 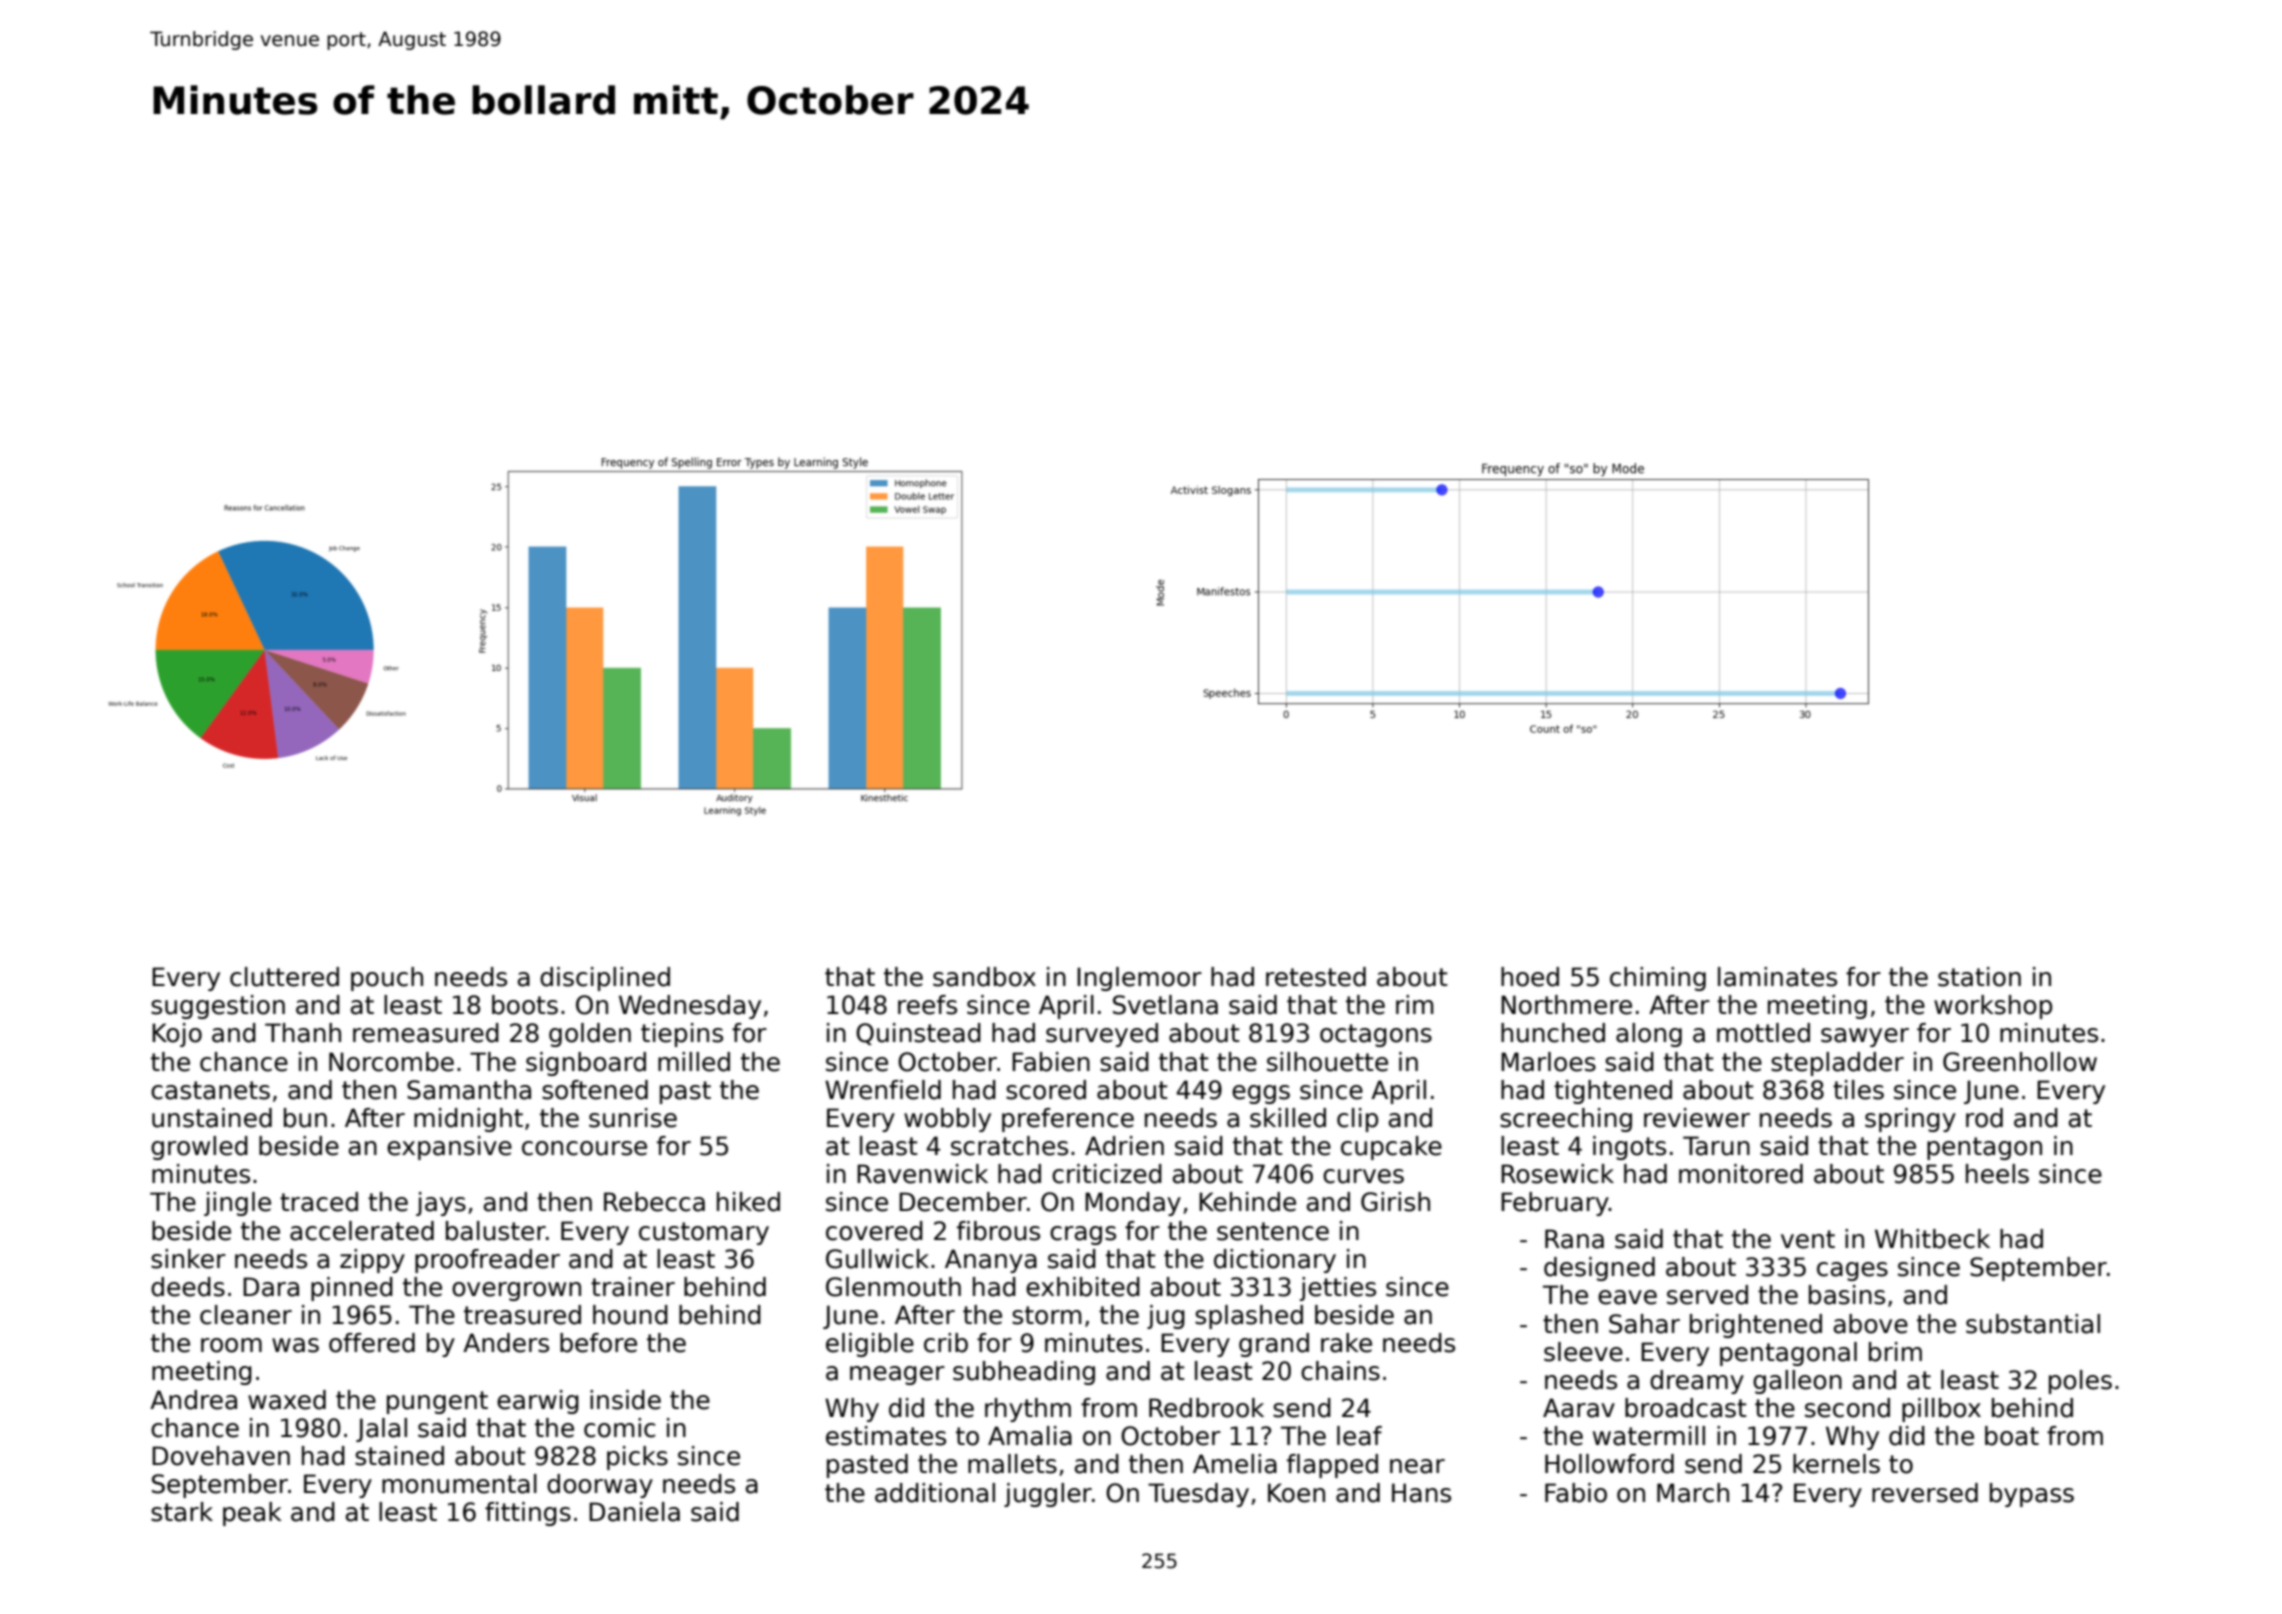 I want to click on substantial, so click(x=2033, y=1324).
